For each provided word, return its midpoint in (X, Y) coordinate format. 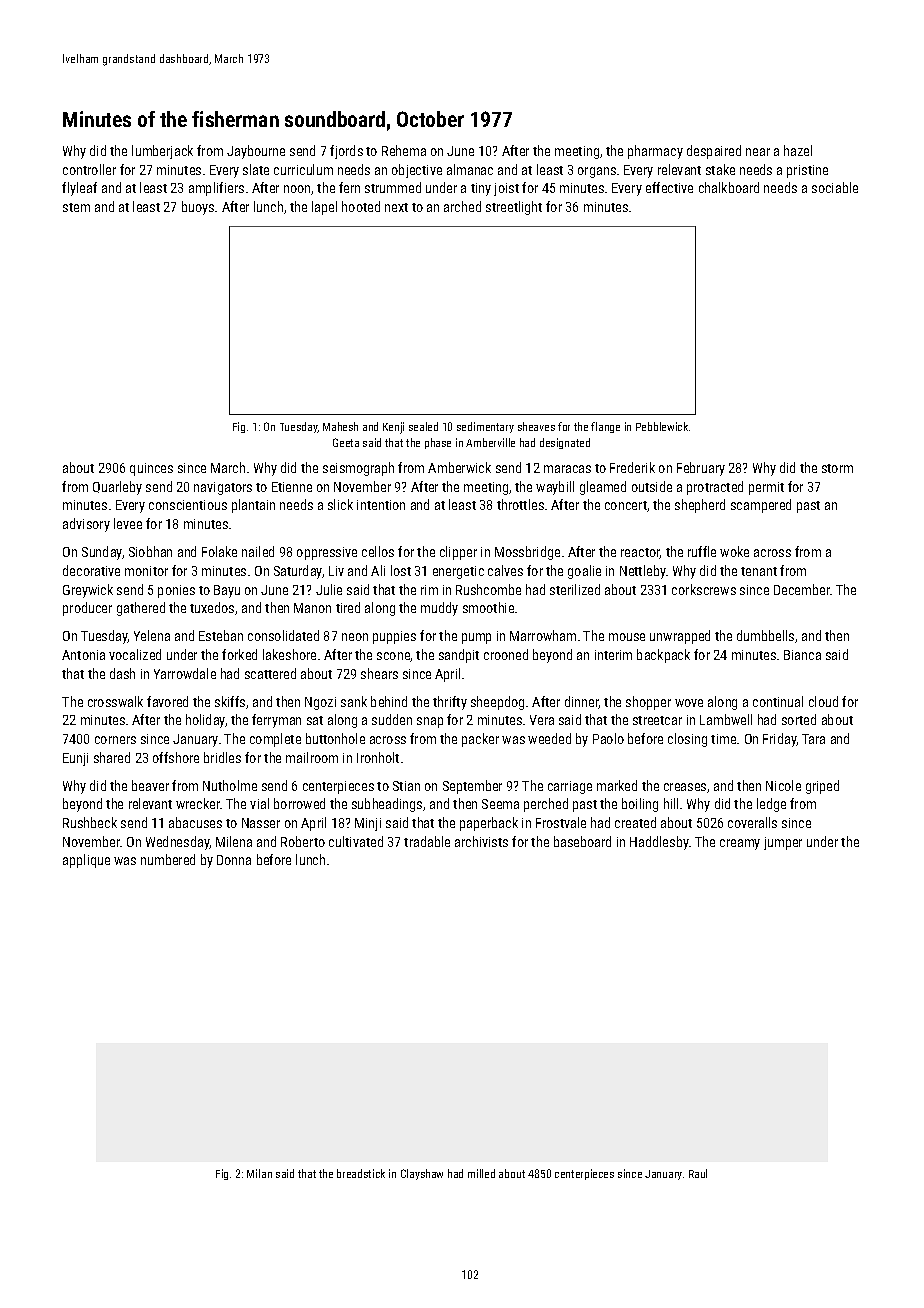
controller (89, 169)
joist (506, 189)
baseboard (582, 841)
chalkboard (729, 187)
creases (685, 787)
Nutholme (230, 785)
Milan (259, 1173)
